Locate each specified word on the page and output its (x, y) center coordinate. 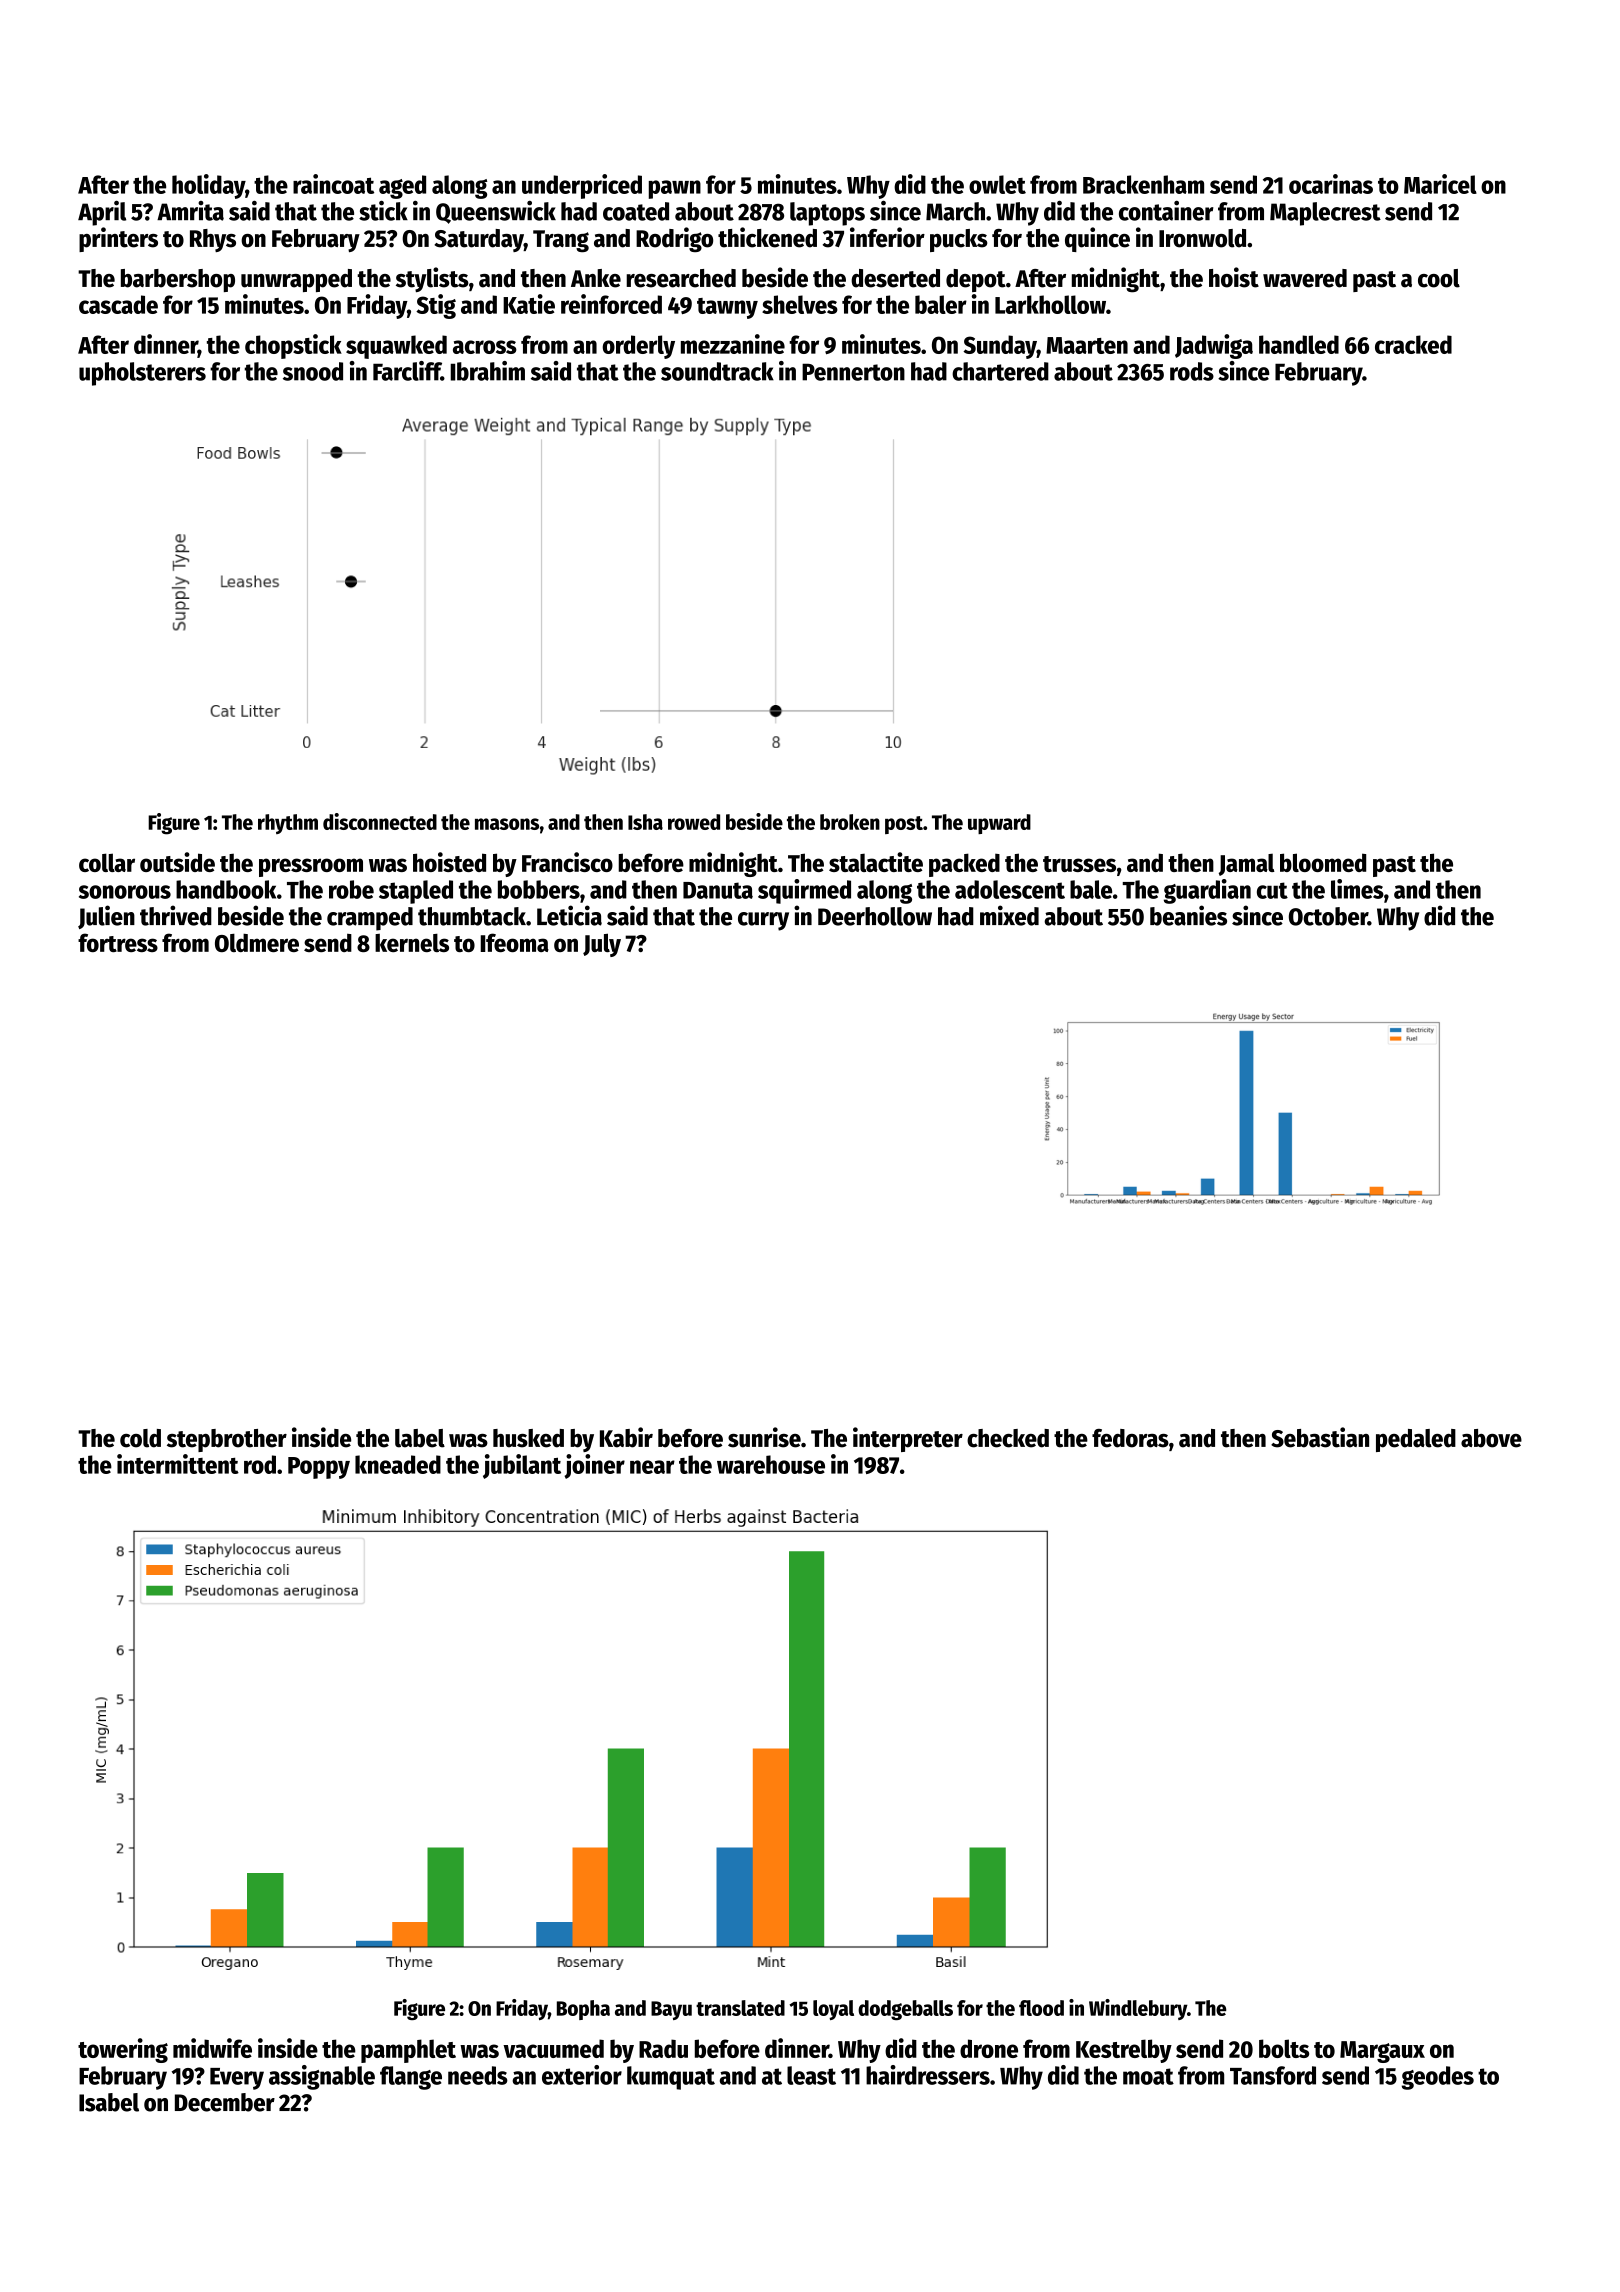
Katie (529, 304)
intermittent (178, 1464)
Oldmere (257, 943)
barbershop (178, 280)
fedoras (1130, 1438)
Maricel (1440, 184)
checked (1008, 1438)
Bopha (583, 2010)
